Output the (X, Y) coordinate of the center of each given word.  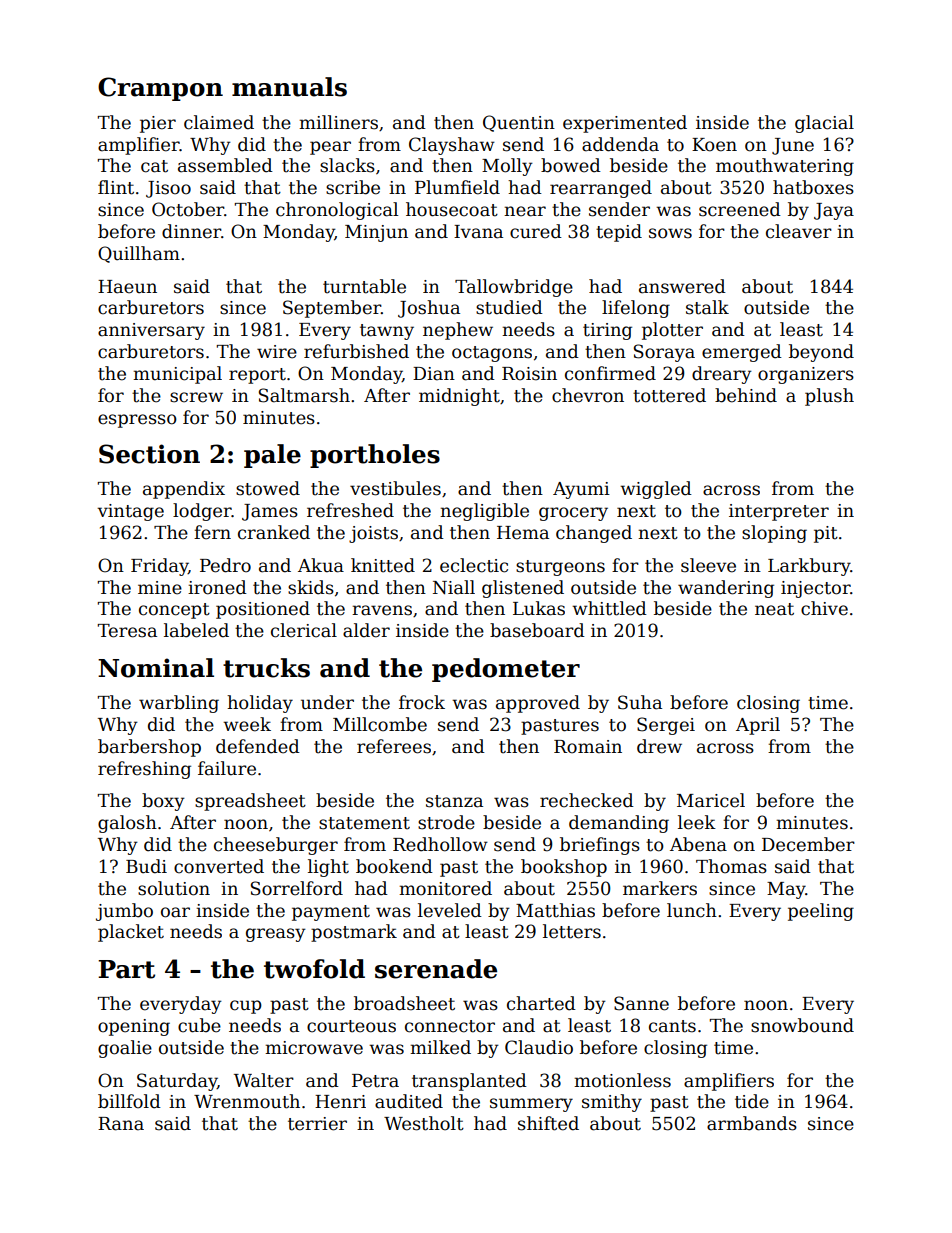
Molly (507, 167)
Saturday (177, 1082)
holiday (260, 704)
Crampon (160, 89)
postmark (354, 933)
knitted (383, 565)
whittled (609, 608)
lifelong (636, 309)
